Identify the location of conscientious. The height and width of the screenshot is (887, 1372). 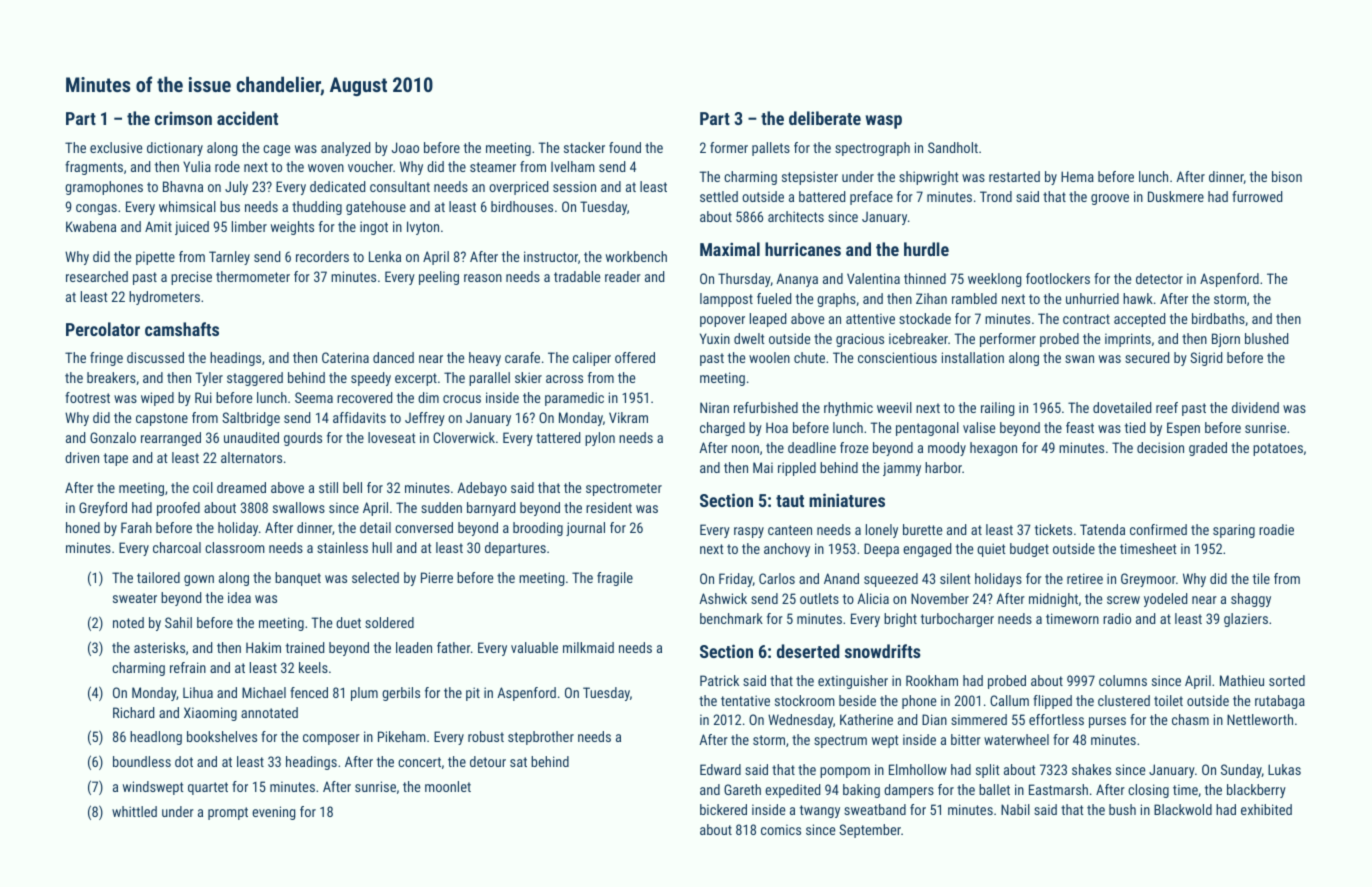
(897, 357).
